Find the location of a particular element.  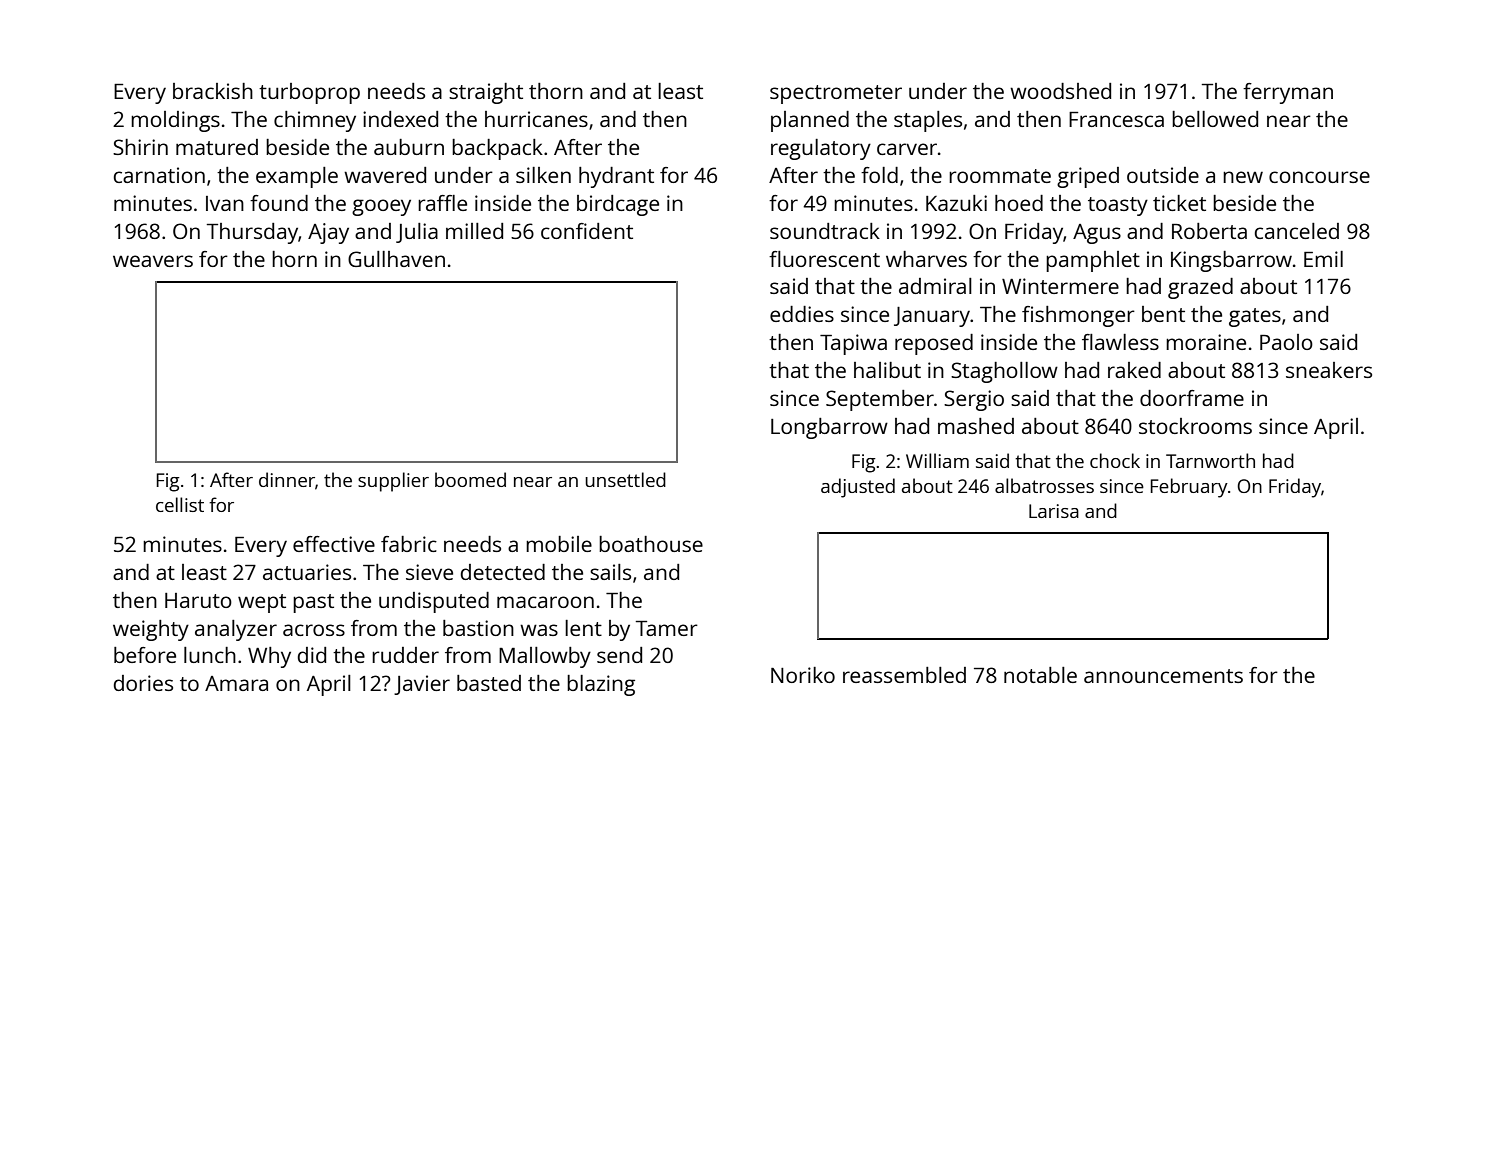

Gullhaven is located at coordinates (396, 259).
